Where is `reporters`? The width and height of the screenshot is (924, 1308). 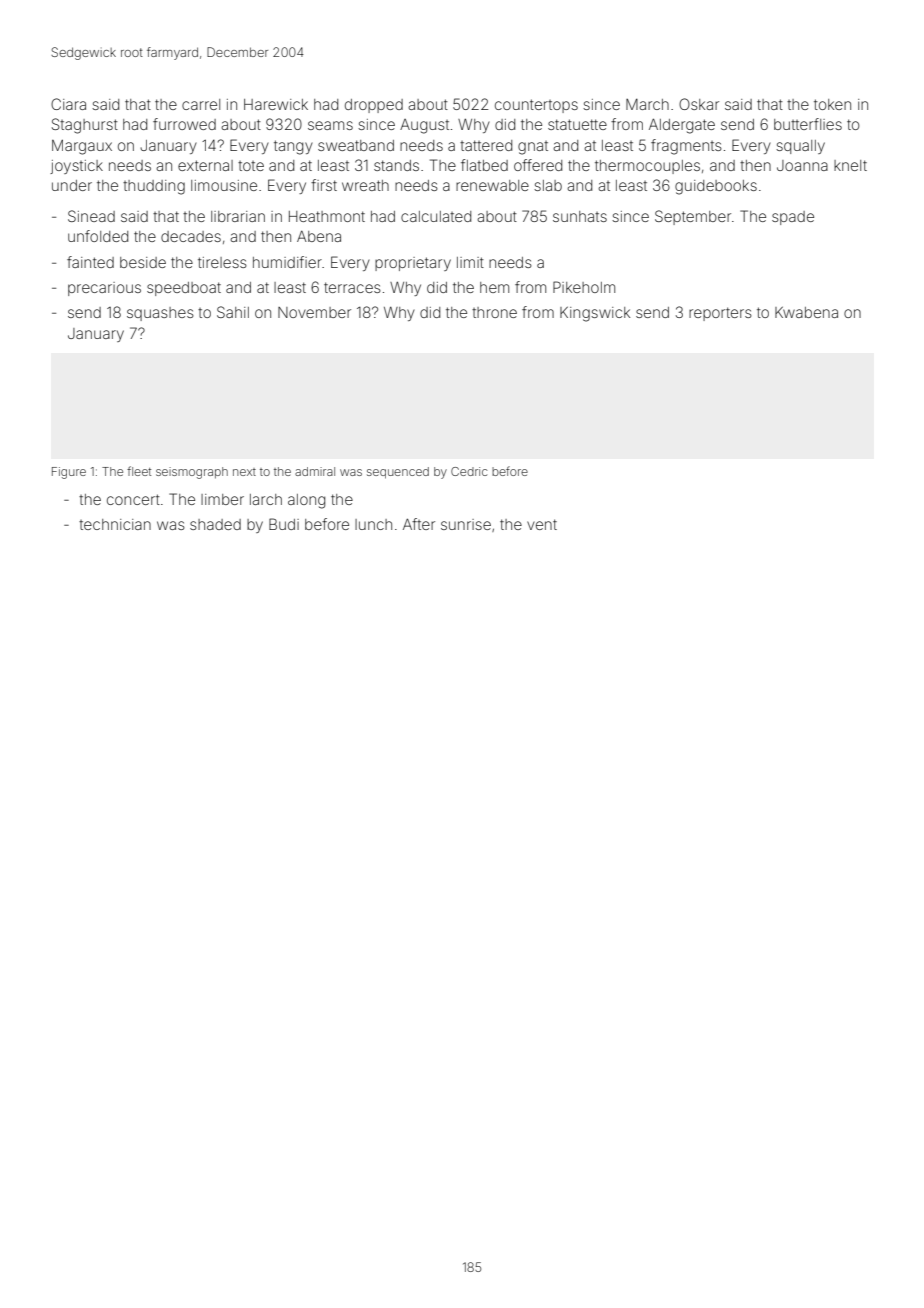 reporters is located at coordinates (720, 314).
